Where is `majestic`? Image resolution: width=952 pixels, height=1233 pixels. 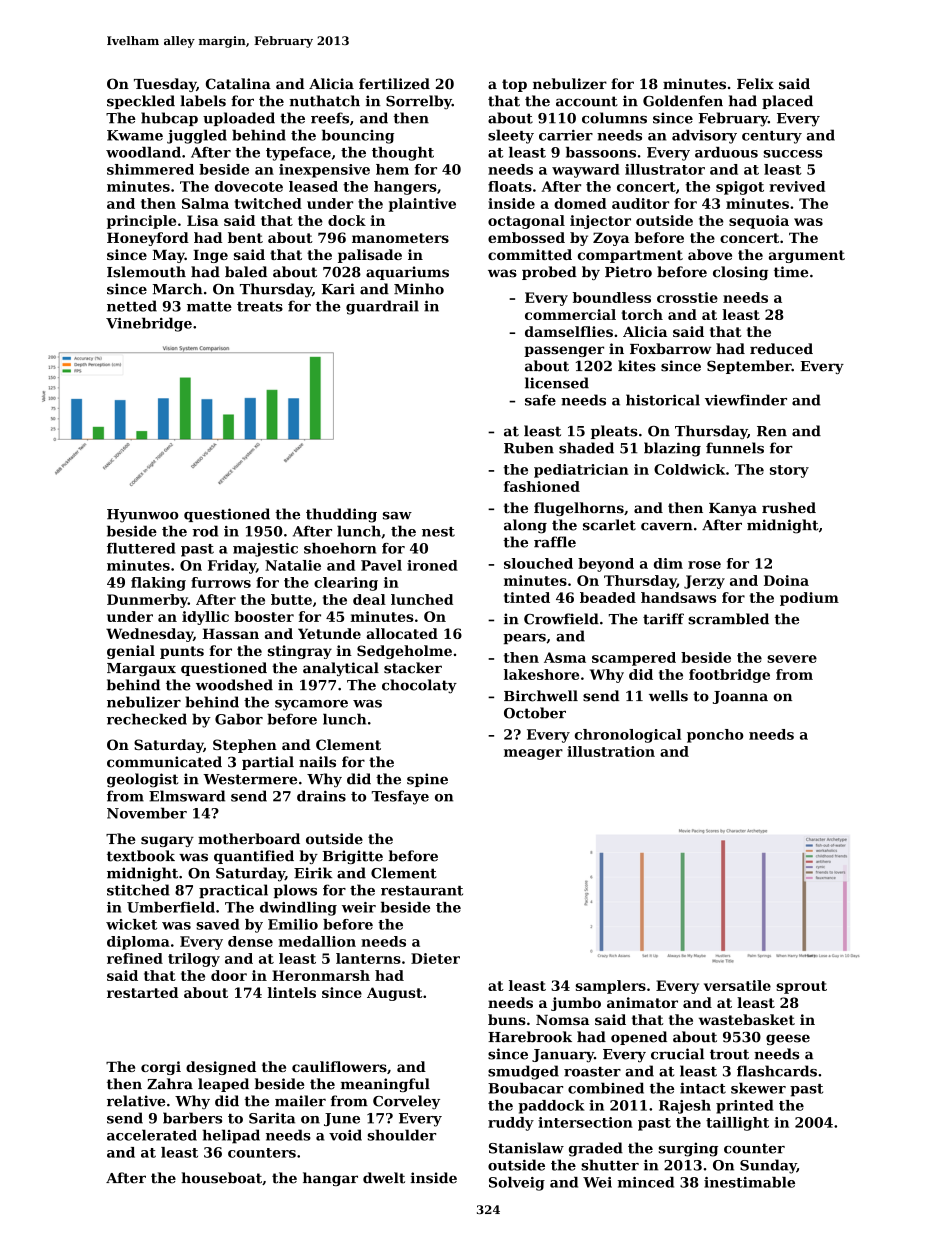
majestic is located at coordinates (265, 550).
